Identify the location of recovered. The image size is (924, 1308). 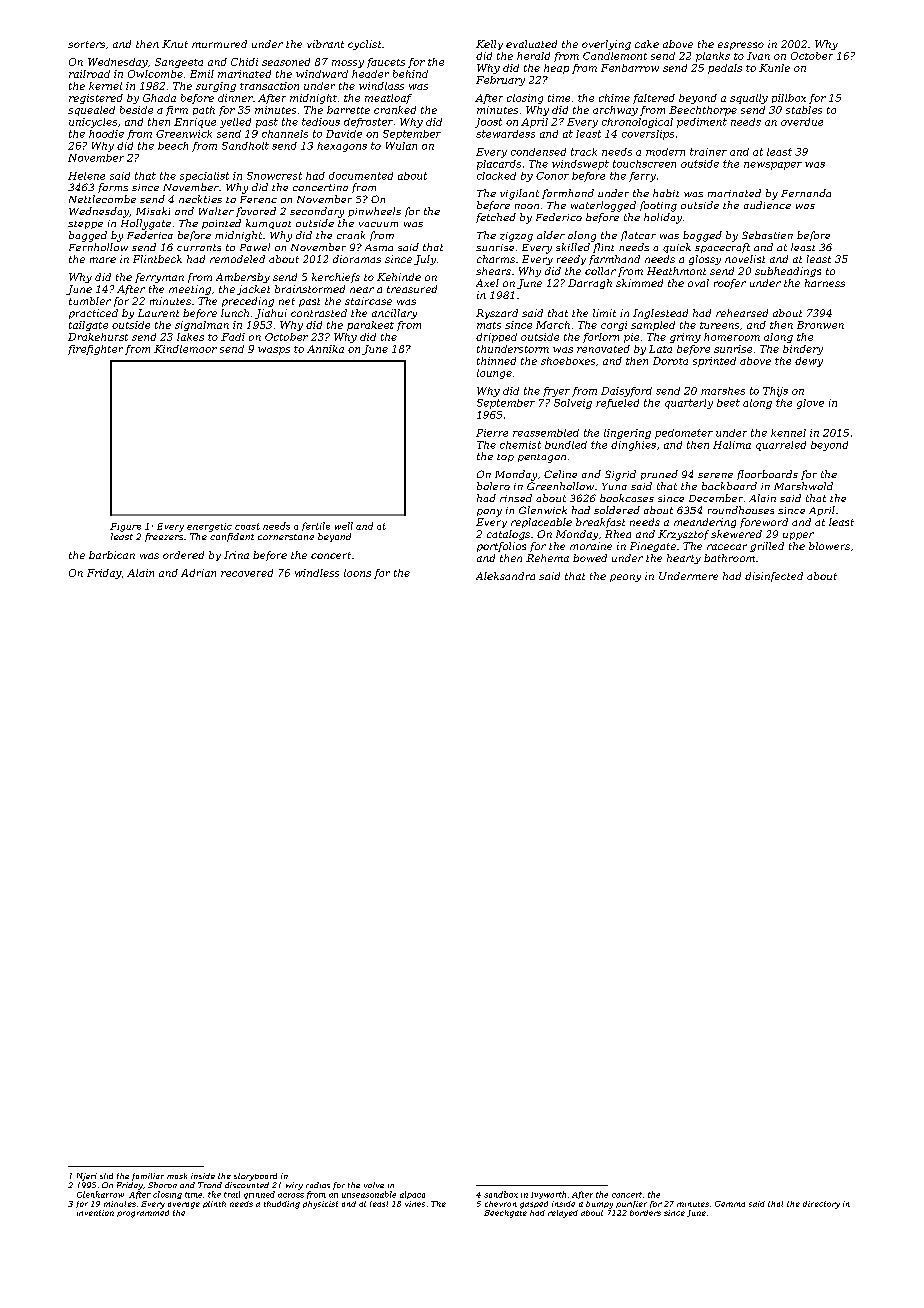
(247, 573).
